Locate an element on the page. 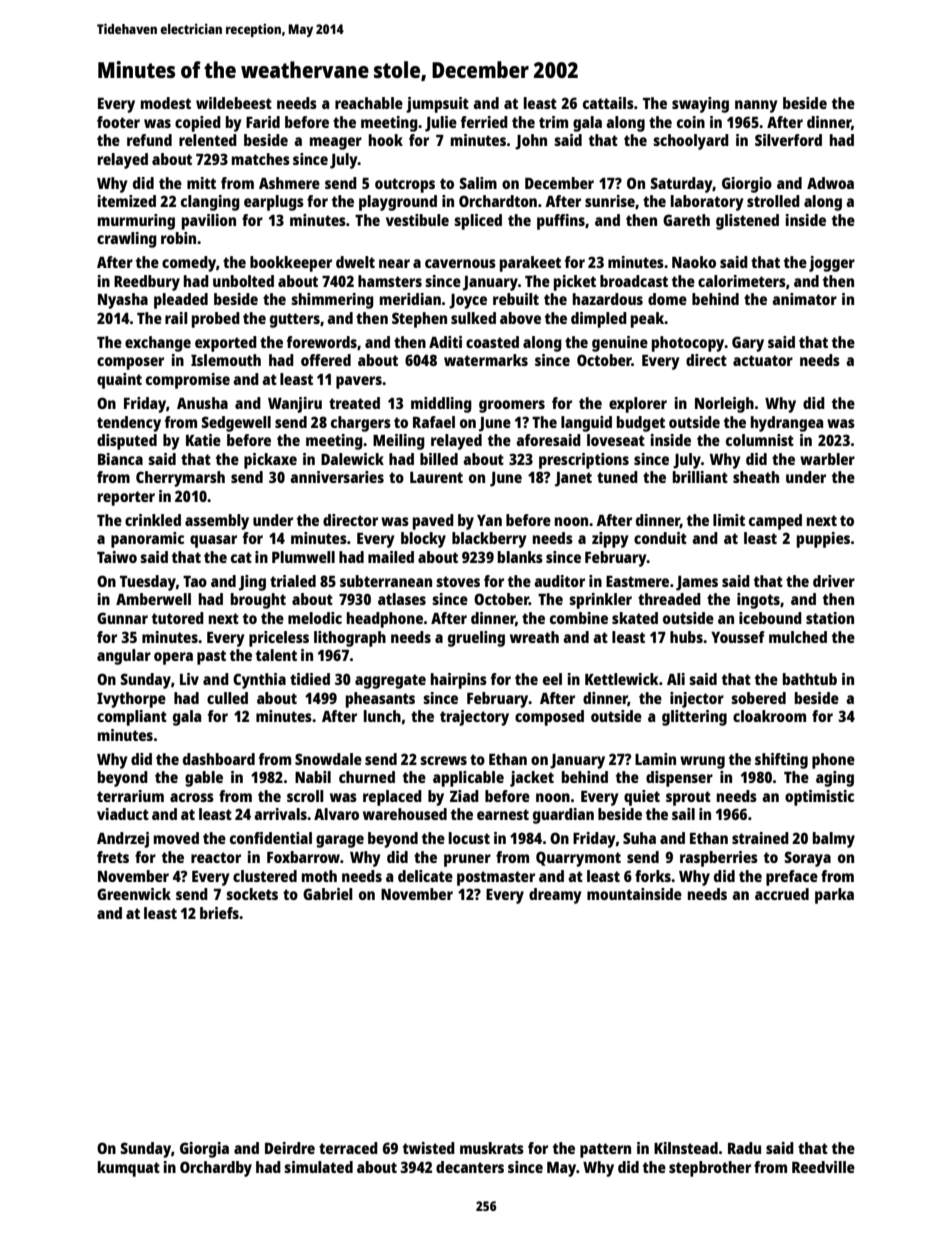 Image resolution: width=952 pixels, height=1233 pixels. jumpsuit is located at coordinates (437, 105).
